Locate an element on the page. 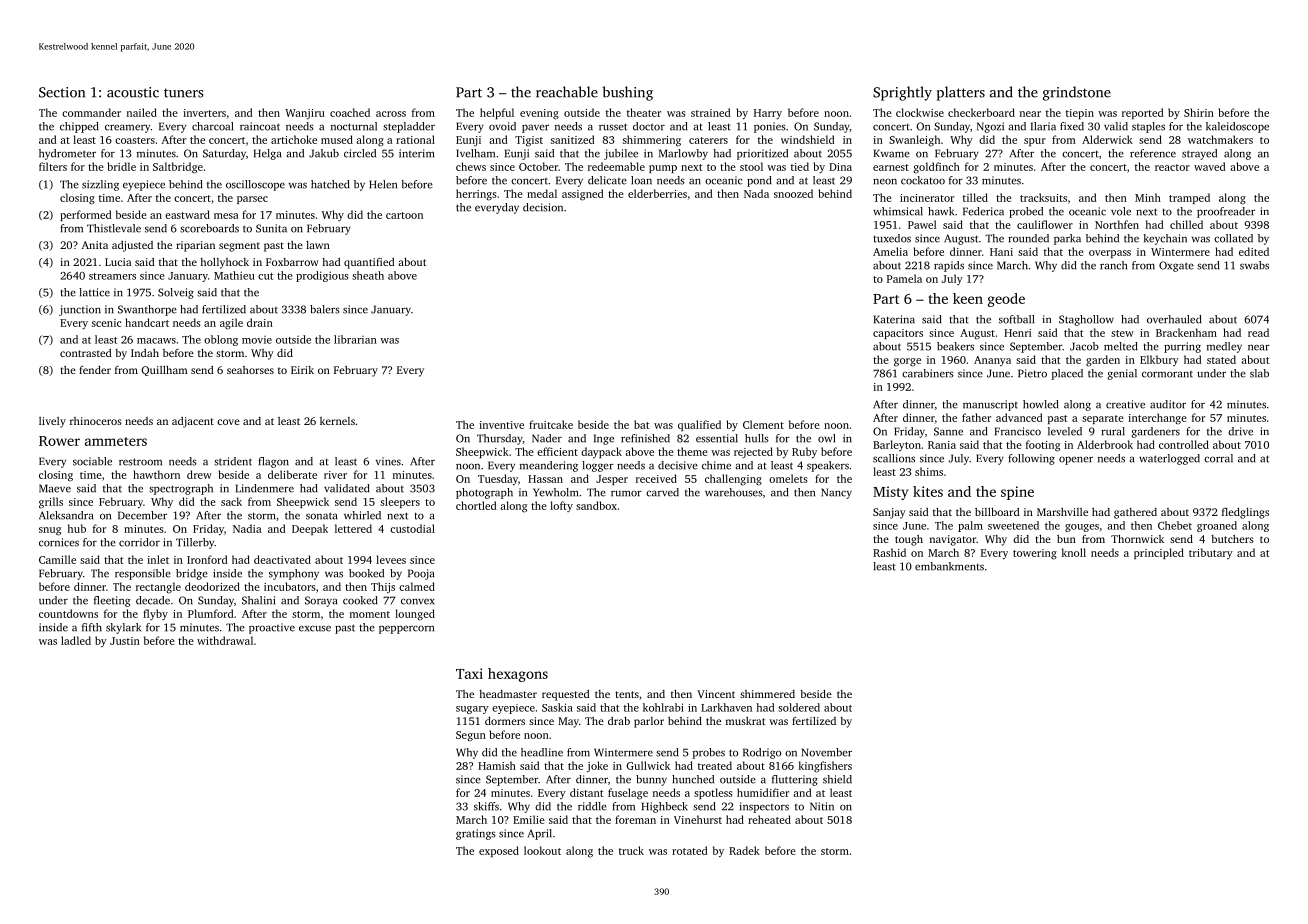  creamery is located at coordinates (127, 128).
